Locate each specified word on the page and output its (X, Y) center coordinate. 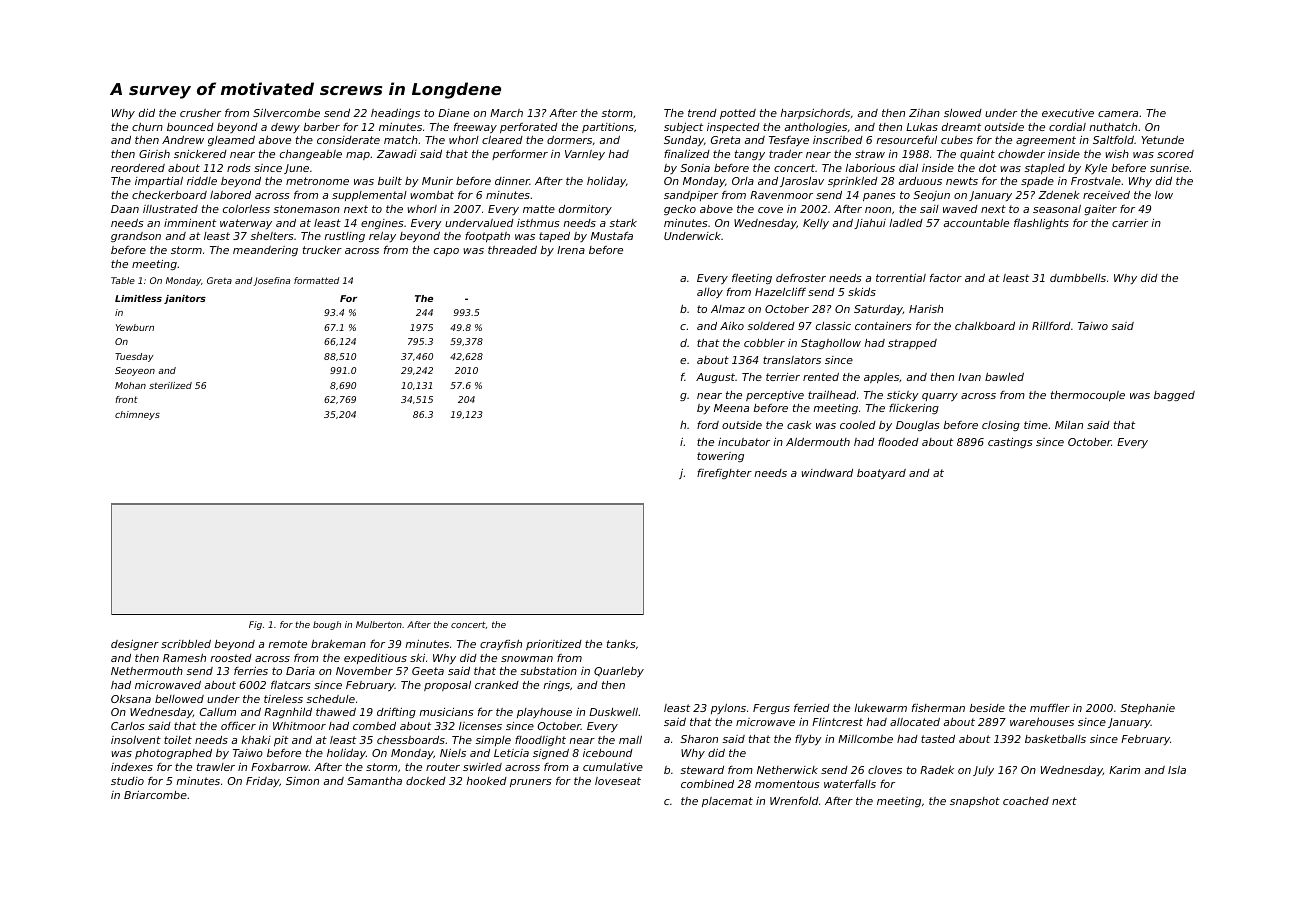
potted (738, 114)
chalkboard (985, 326)
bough (327, 625)
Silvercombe (286, 113)
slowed (963, 113)
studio (127, 781)
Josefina (271, 281)
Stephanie (1147, 709)
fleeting (752, 279)
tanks (621, 644)
